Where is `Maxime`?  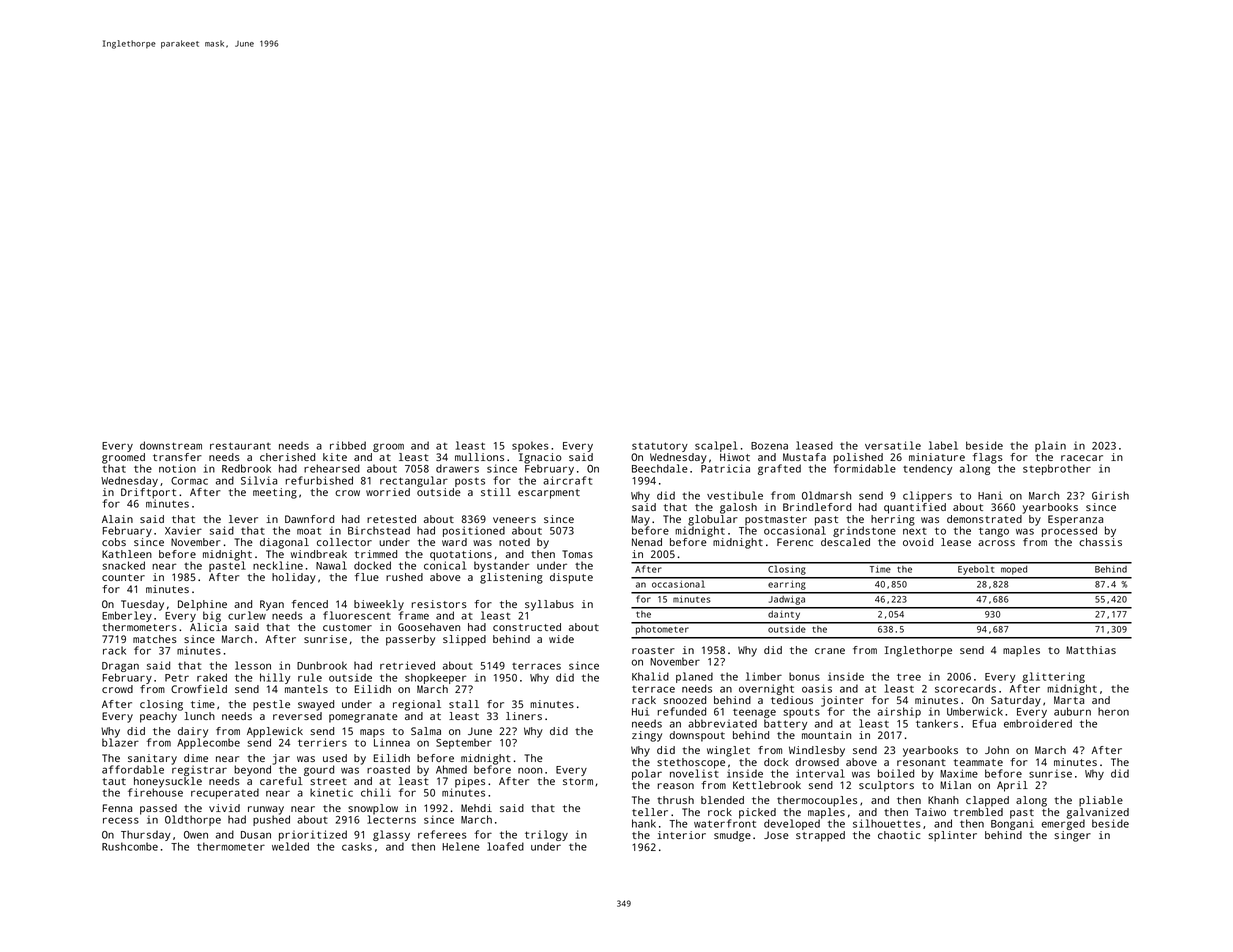 Maxime is located at coordinates (959, 773).
